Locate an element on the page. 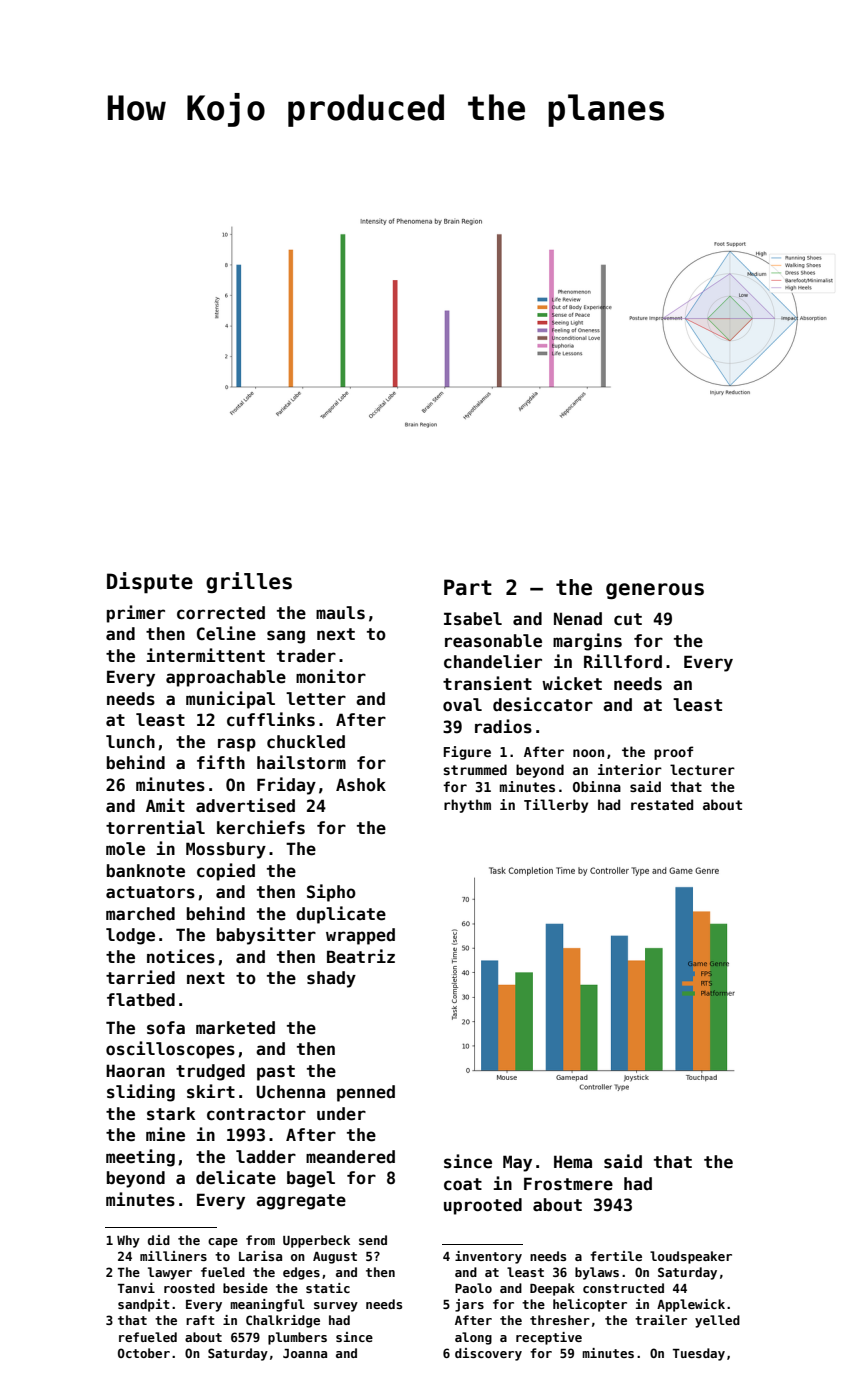  Tanvi is located at coordinates (136, 1288).
